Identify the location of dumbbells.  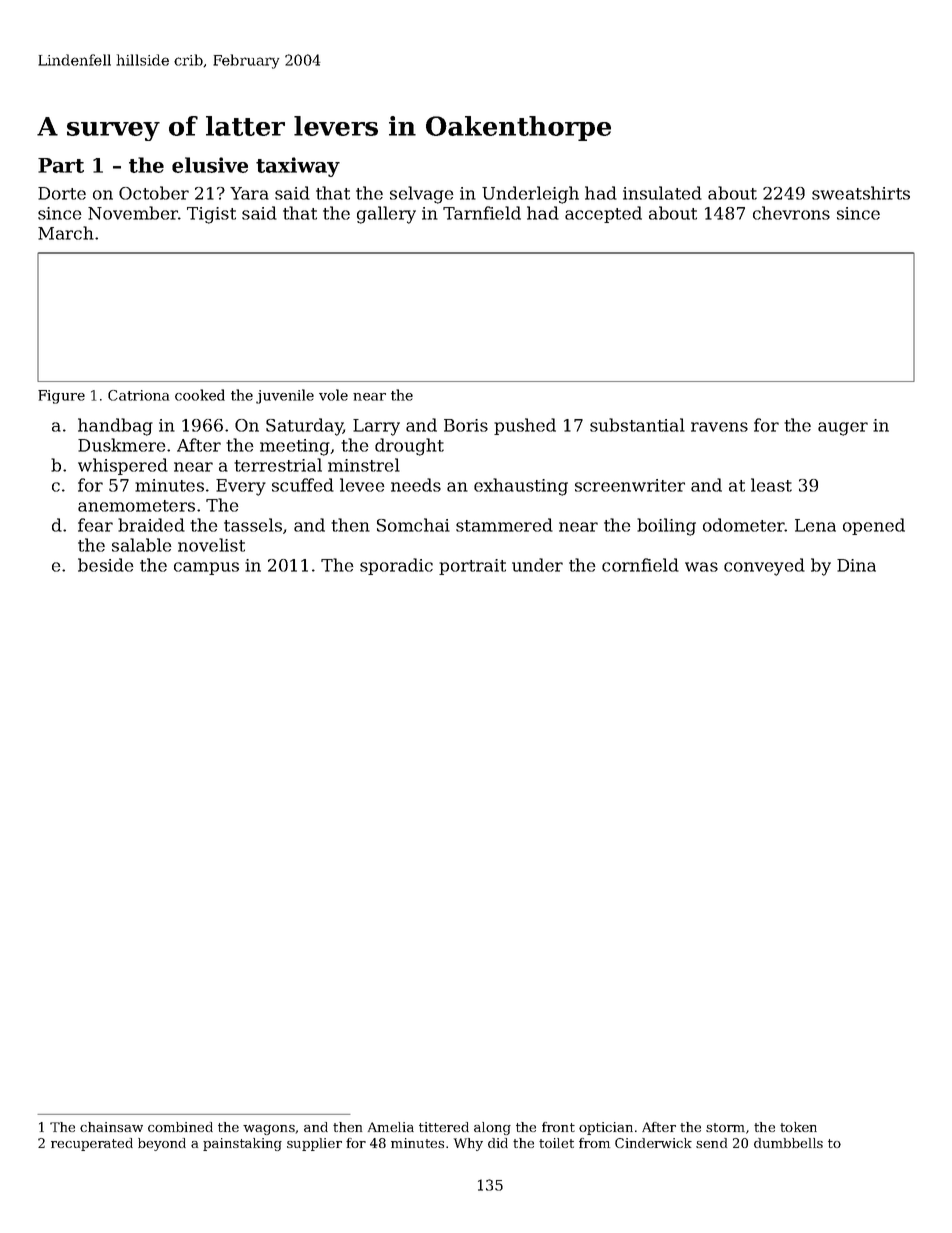
(788, 1143).
